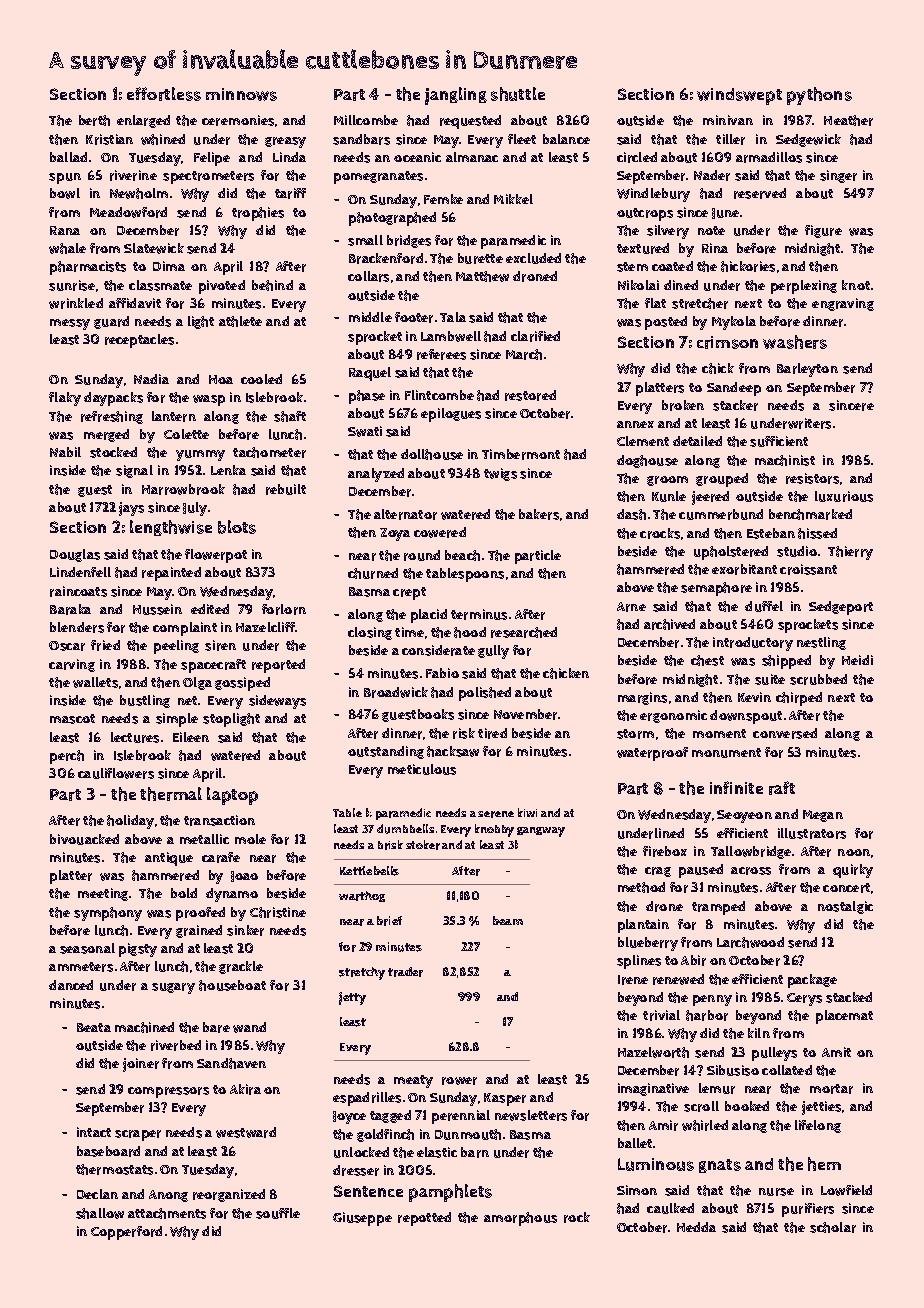  What do you see at coordinates (241, 94) in the document?
I see `minnows` at bounding box center [241, 94].
